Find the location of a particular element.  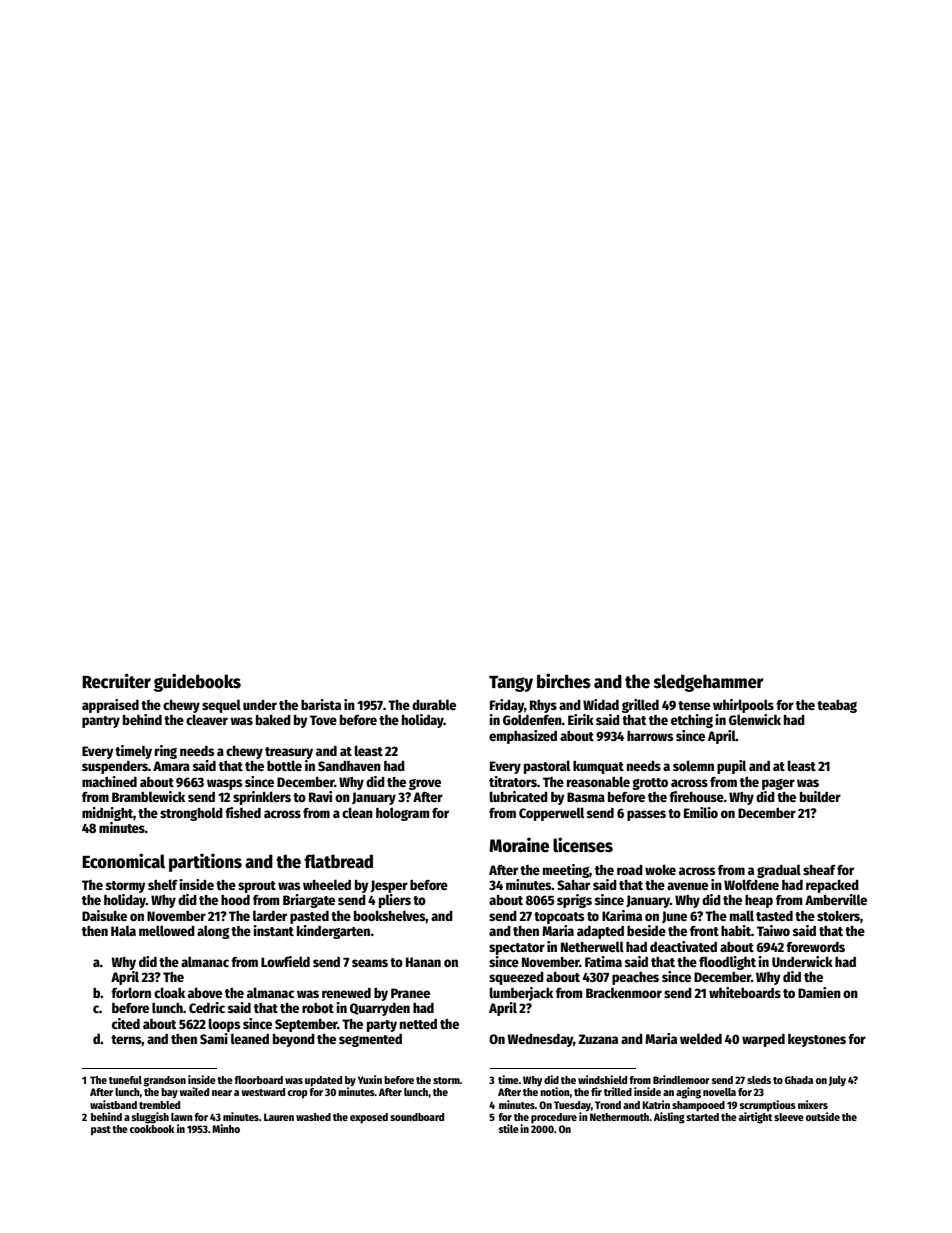

Hanan is located at coordinates (423, 962).
